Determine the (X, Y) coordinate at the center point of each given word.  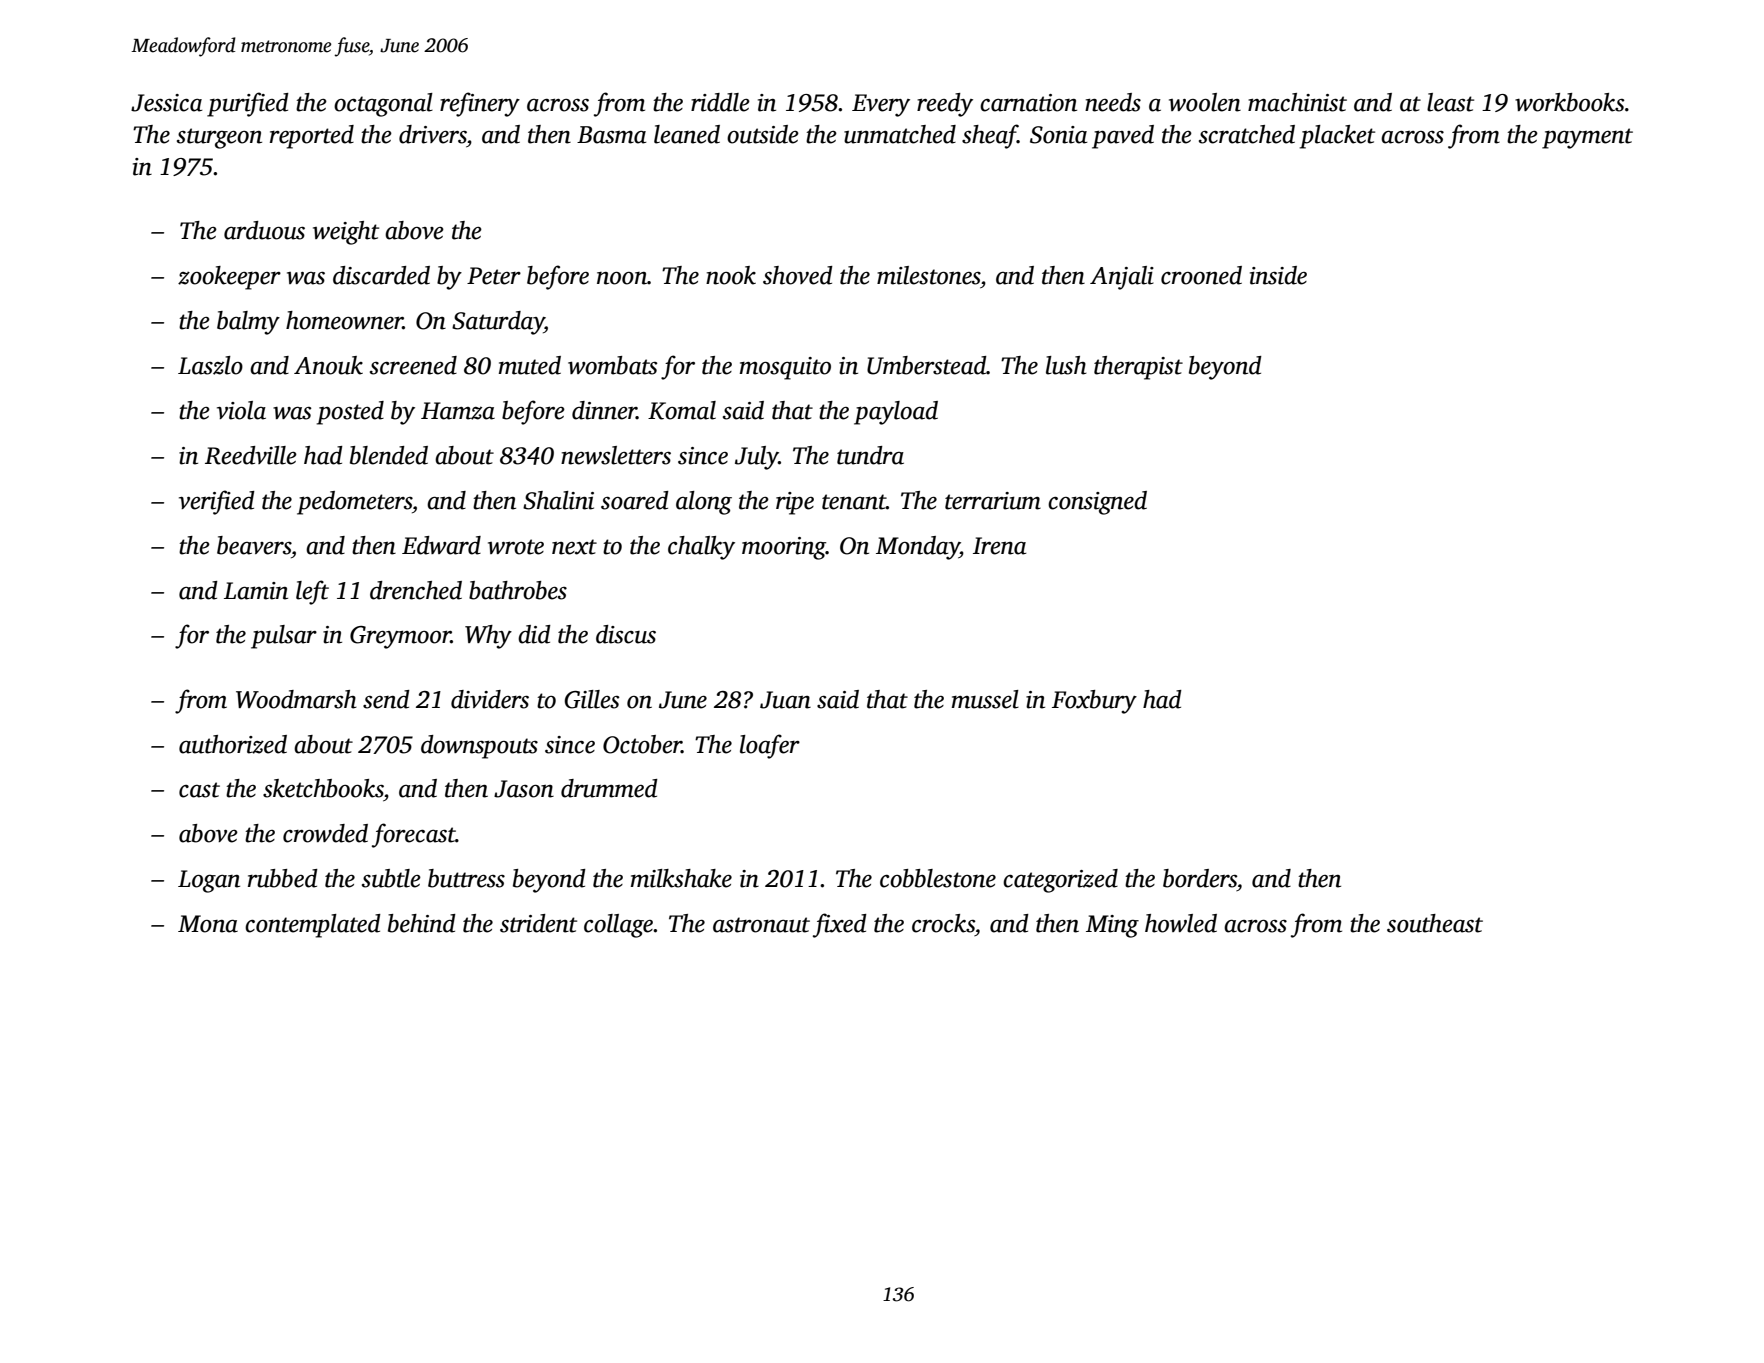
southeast (1435, 923)
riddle (720, 102)
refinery (480, 104)
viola (241, 410)
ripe (795, 503)
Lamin (256, 591)
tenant (854, 502)
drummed (609, 788)
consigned (1097, 503)
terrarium (993, 501)
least (1450, 102)
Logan (209, 881)
